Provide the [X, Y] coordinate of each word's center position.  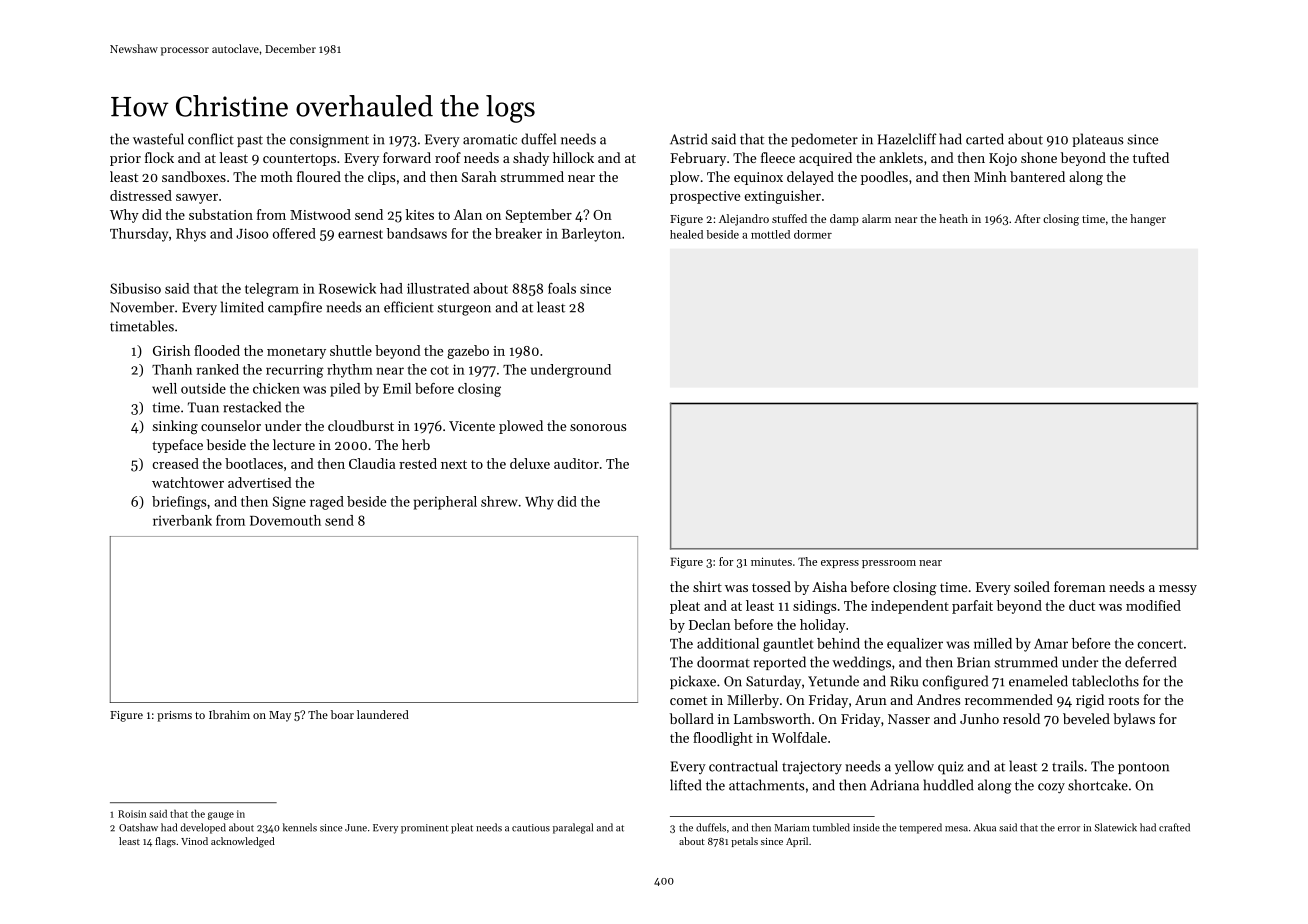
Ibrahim [229, 714]
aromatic [490, 139]
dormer [813, 234]
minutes [771, 561]
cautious [531, 828]
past [250, 141]
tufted [1151, 157]
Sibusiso [135, 288]
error [1069, 829]
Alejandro [744, 220]
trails [1068, 766]
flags [165, 842]
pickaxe [693, 682]
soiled [1032, 586]
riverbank [182, 520]
